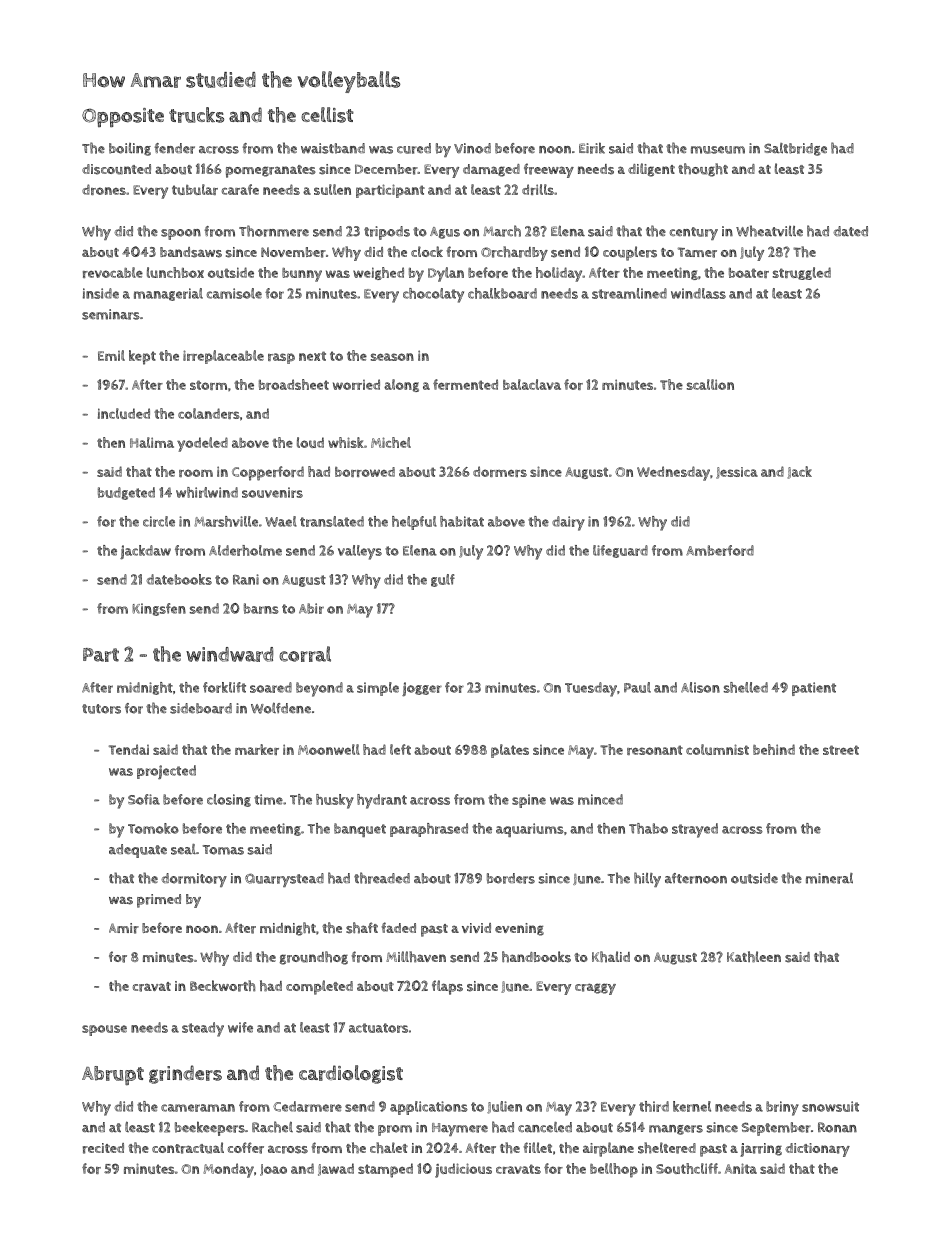 The image size is (952, 1233). I want to click on cellist, so click(327, 115).
